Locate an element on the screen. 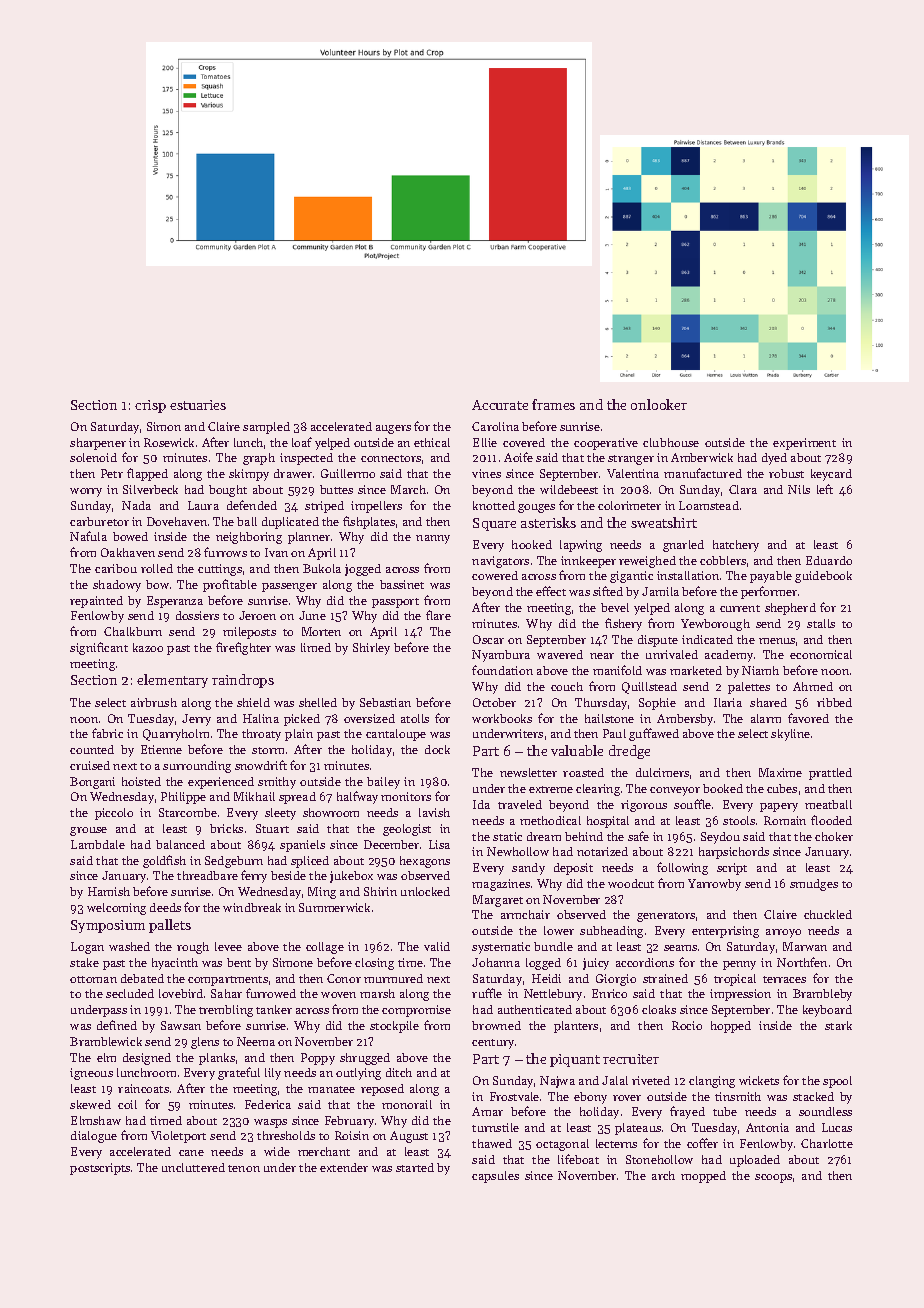 Image resolution: width=924 pixels, height=1308 pixels. hatchery is located at coordinates (736, 546).
